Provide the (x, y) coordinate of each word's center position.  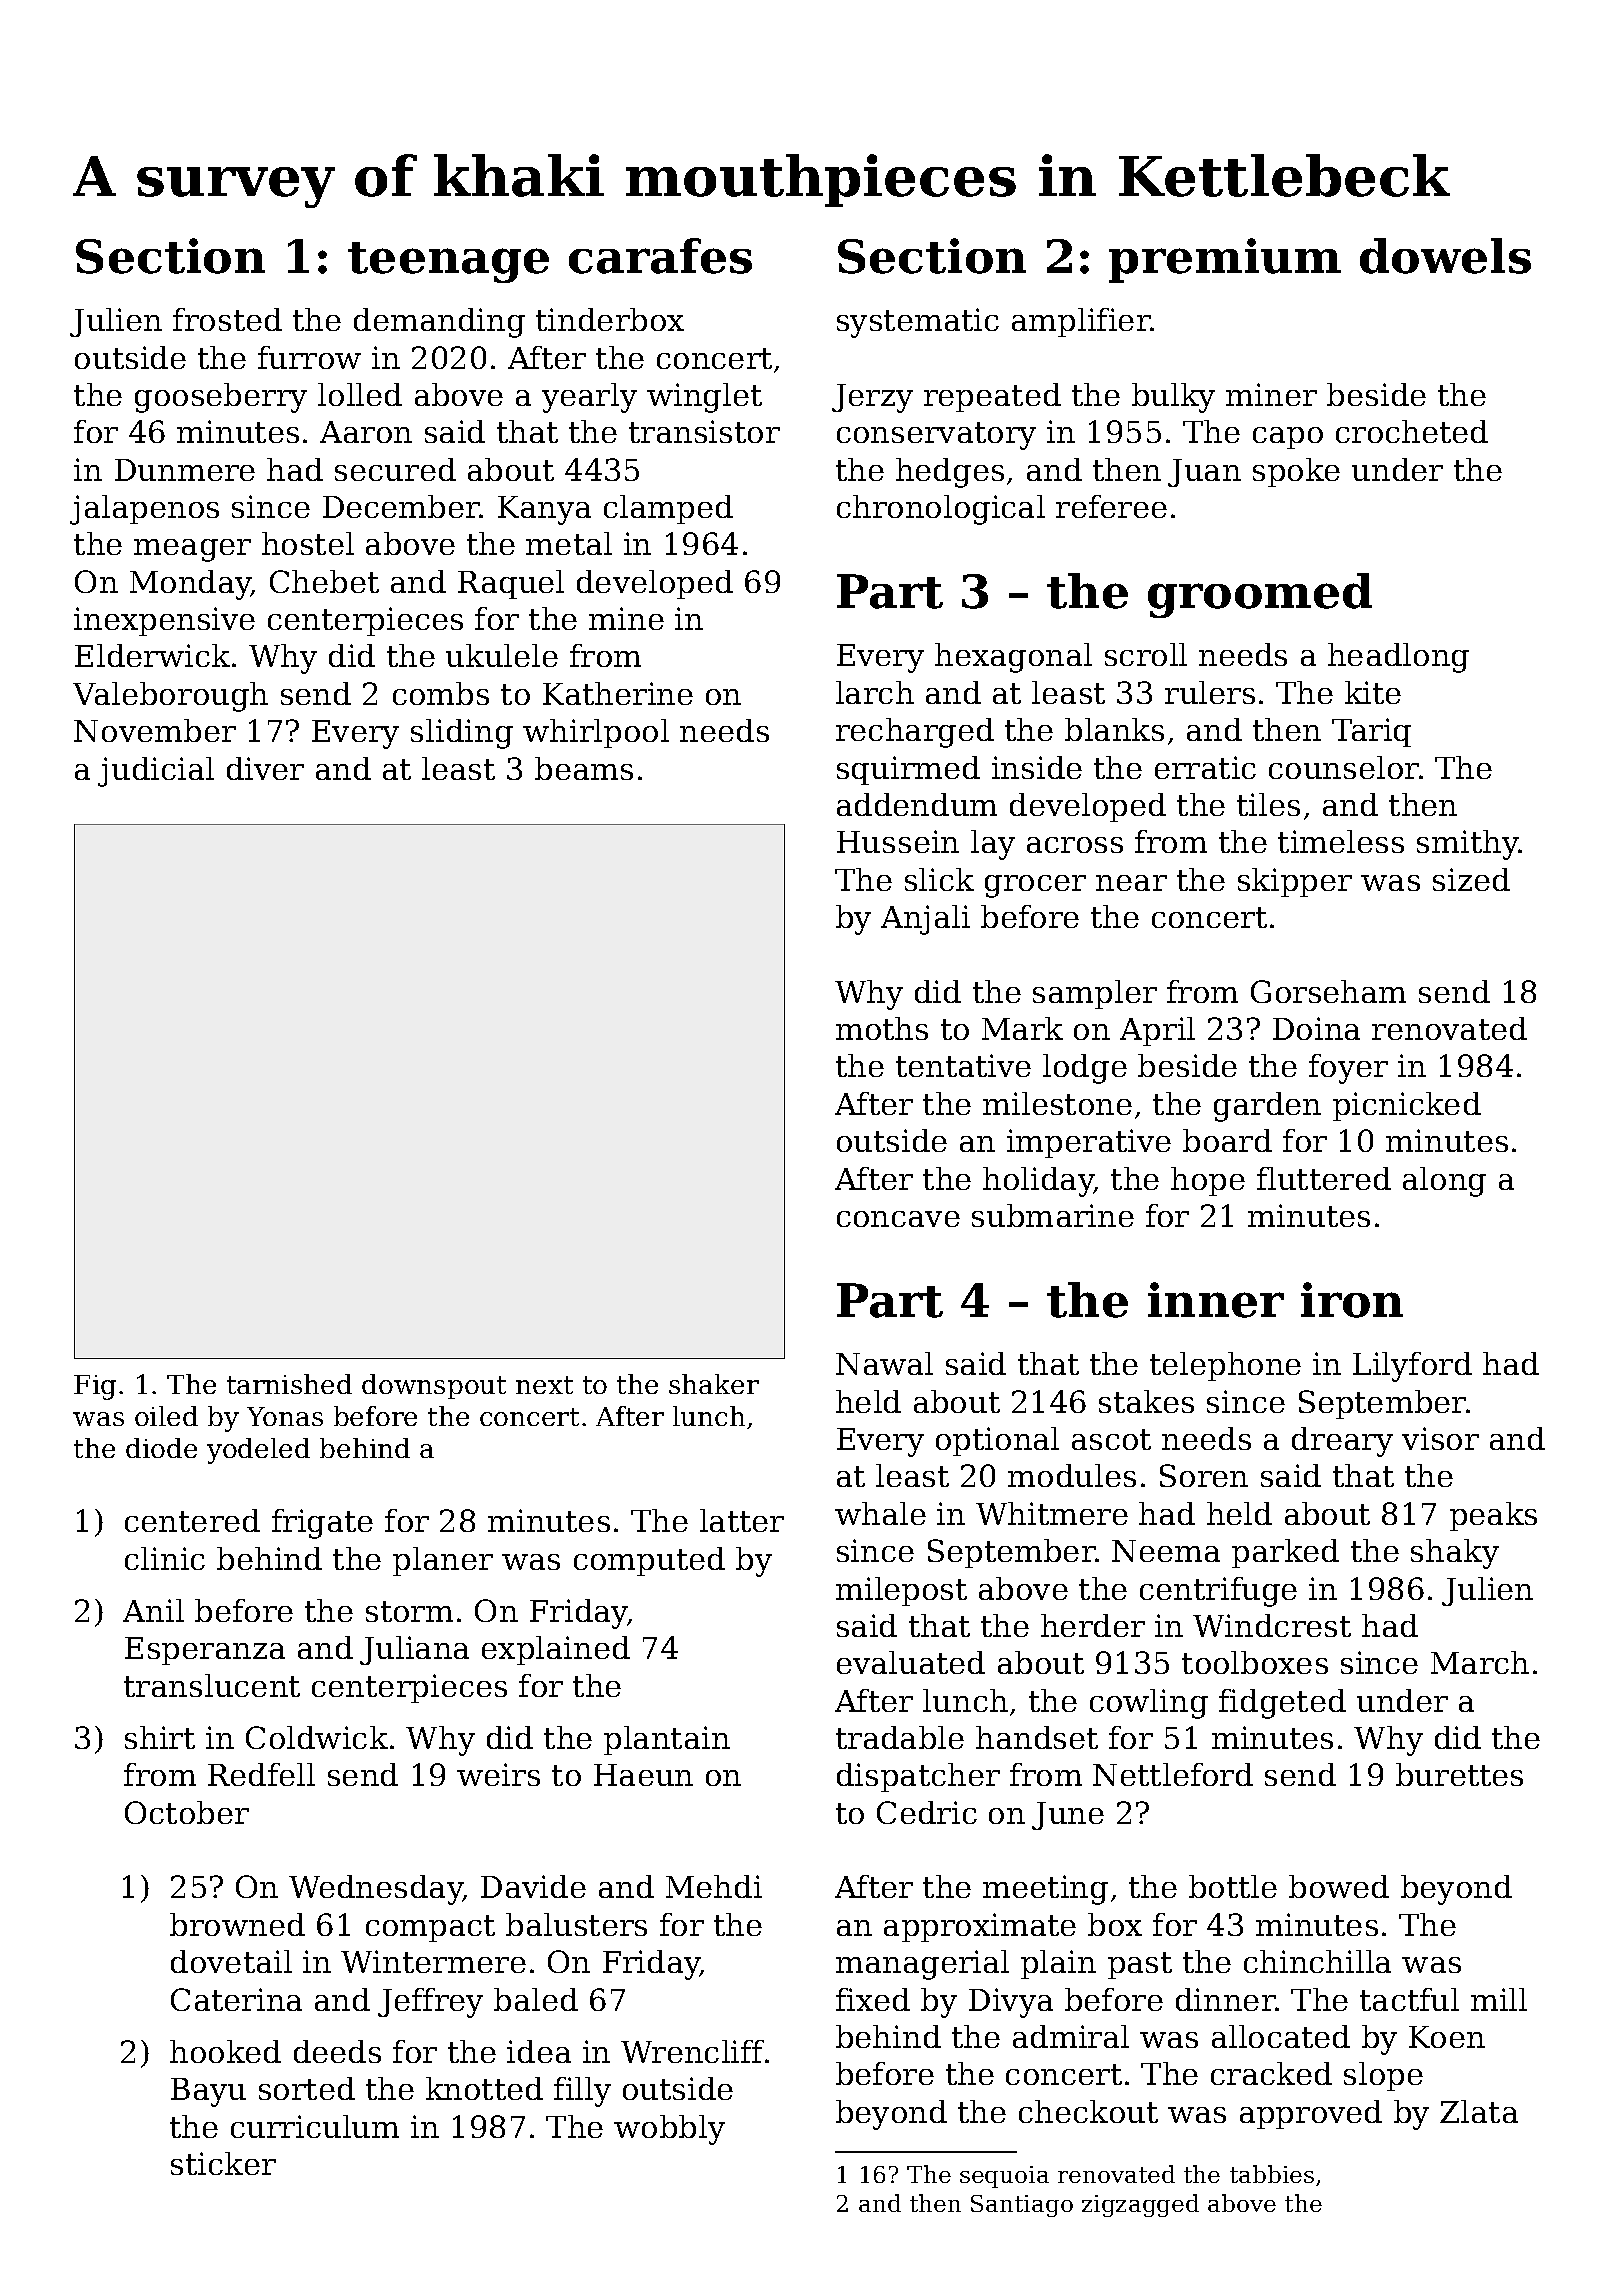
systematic (918, 323)
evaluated (911, 1662)
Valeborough (170, 697)
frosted (227, 319)
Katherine (618, 693)
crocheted (1412, 431)
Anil (153, 1610)
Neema (1166, 1551)
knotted (484, 2088)
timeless (1341, 841)
